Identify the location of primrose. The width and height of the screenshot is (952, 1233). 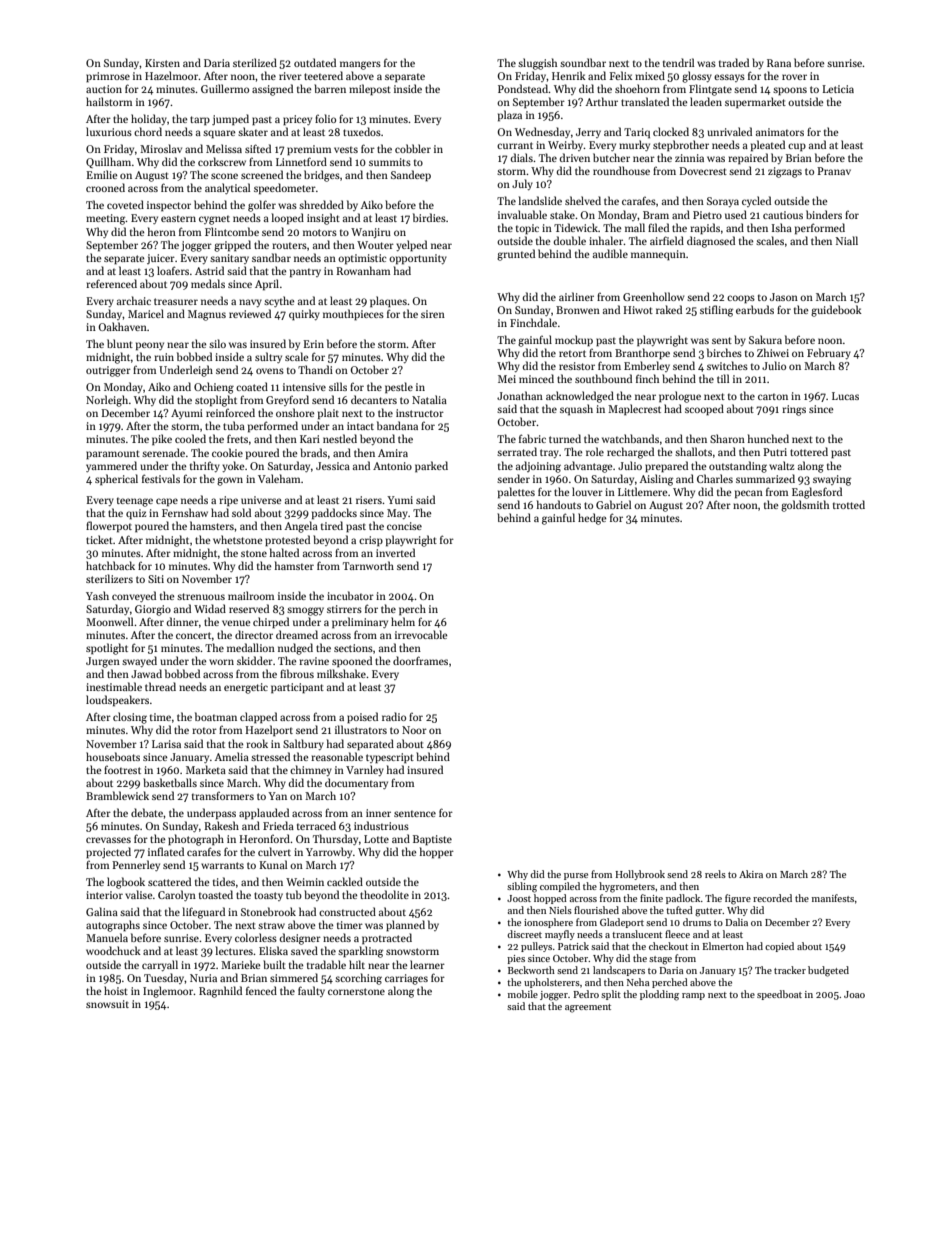
(108, 77).
